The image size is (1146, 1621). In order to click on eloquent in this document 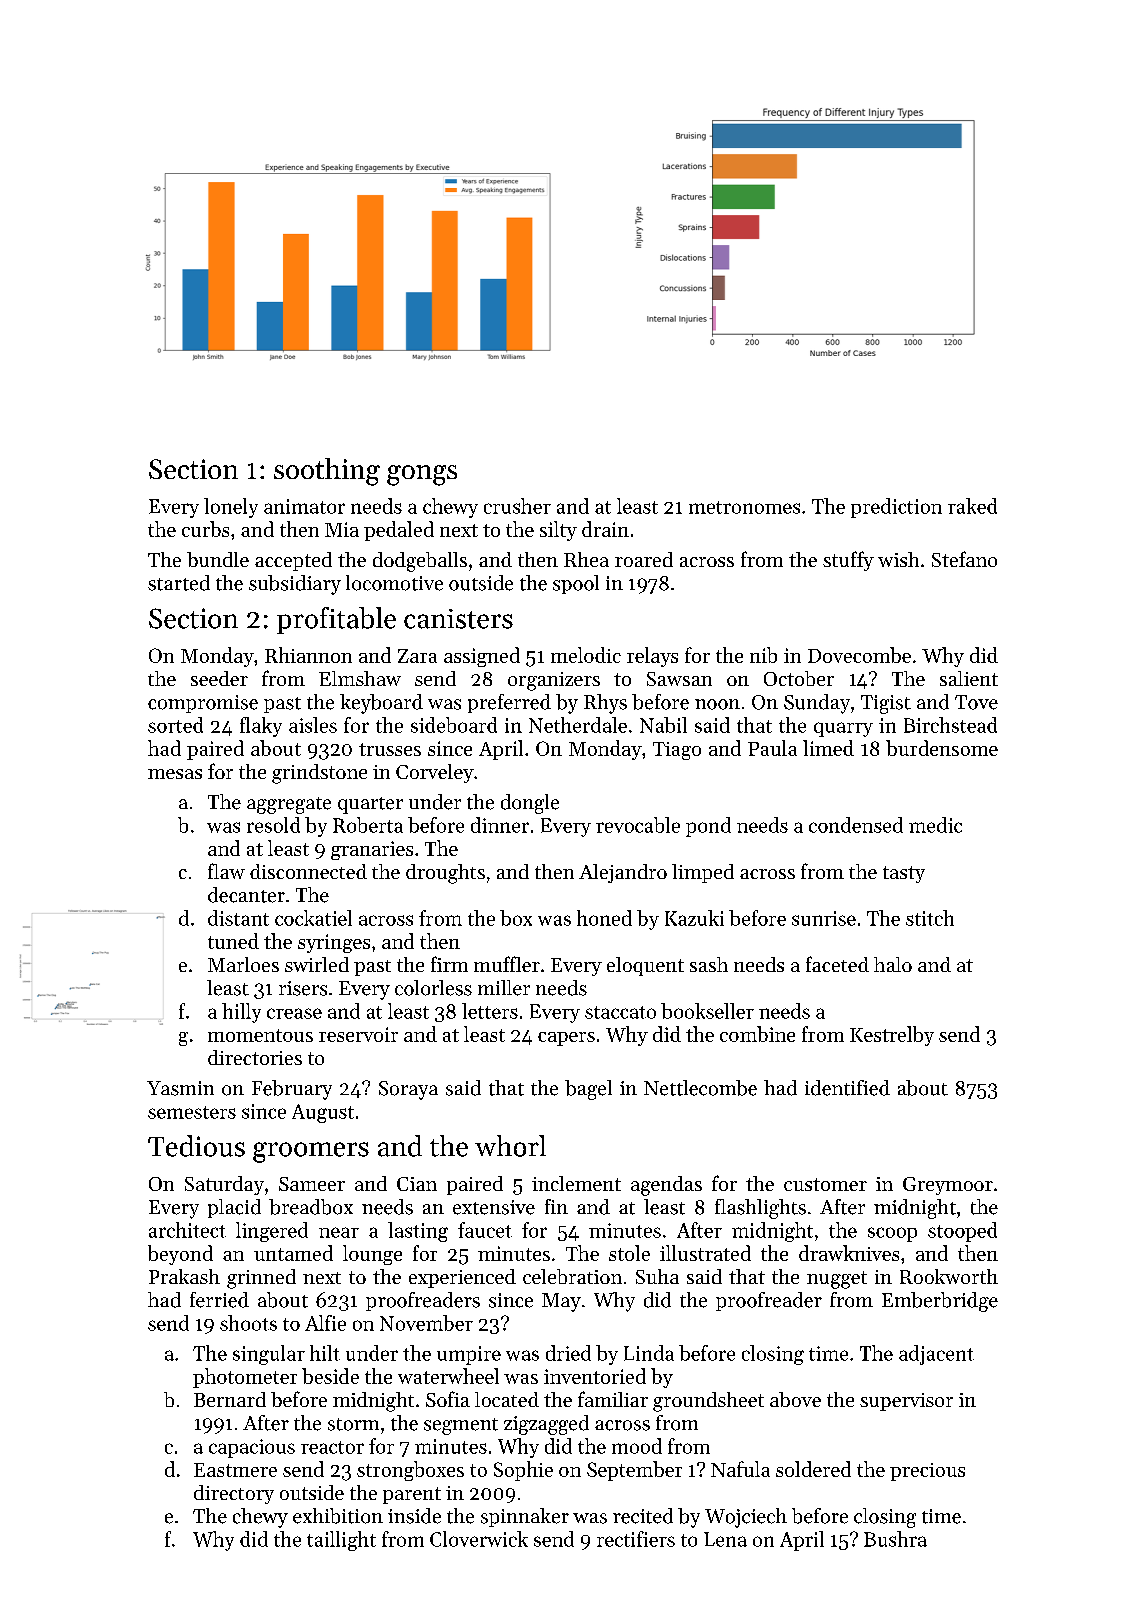, I will do `click(645, 966)`.
